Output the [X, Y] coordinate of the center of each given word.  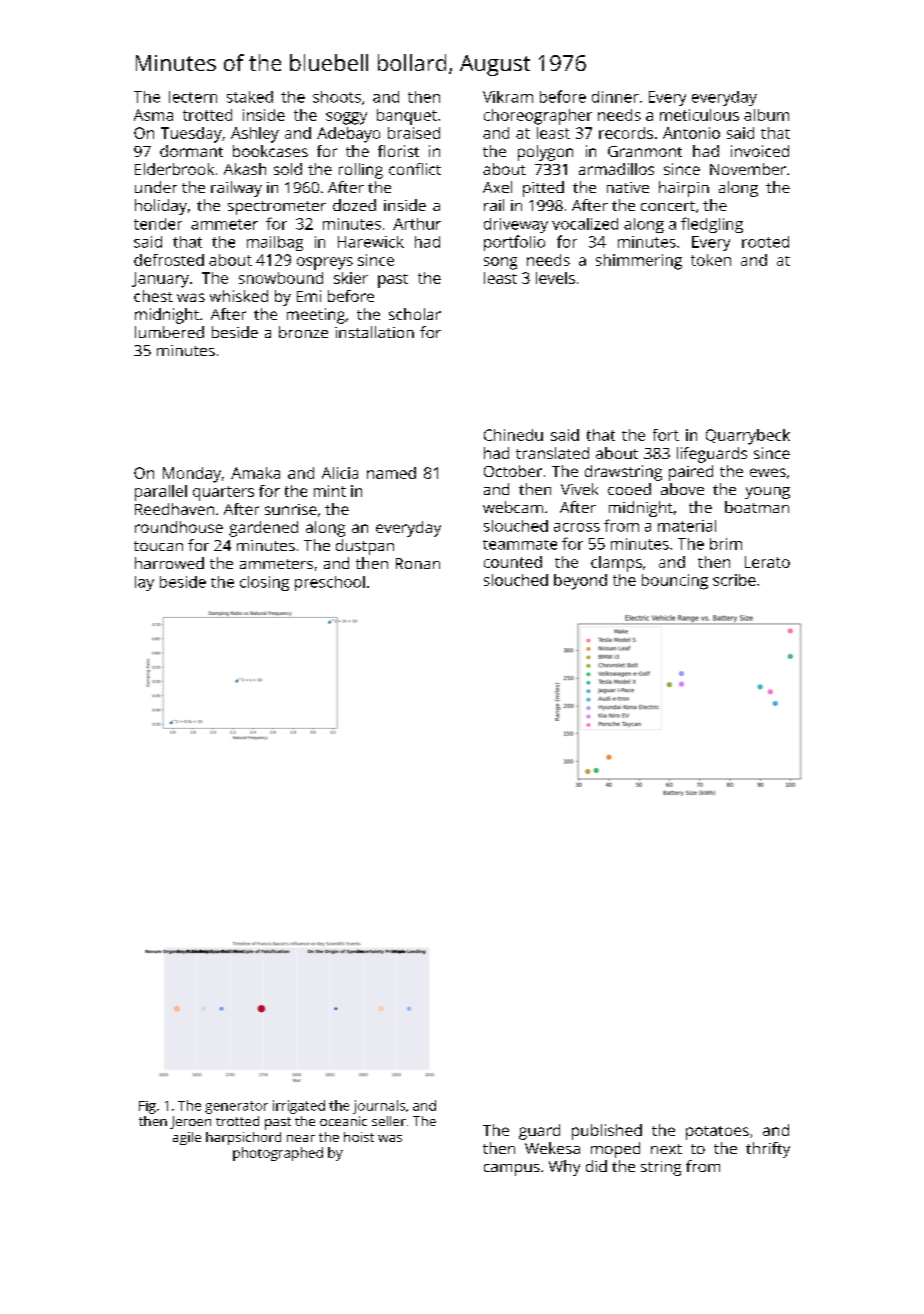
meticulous [699, 115]
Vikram [508, 97]
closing [264, 583]
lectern [193, 97]
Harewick [371, 242]
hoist [359, 1137]
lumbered [169, 332]
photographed [278, 1154]
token [711, 260]
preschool [330, 583]
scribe [734, 580]
